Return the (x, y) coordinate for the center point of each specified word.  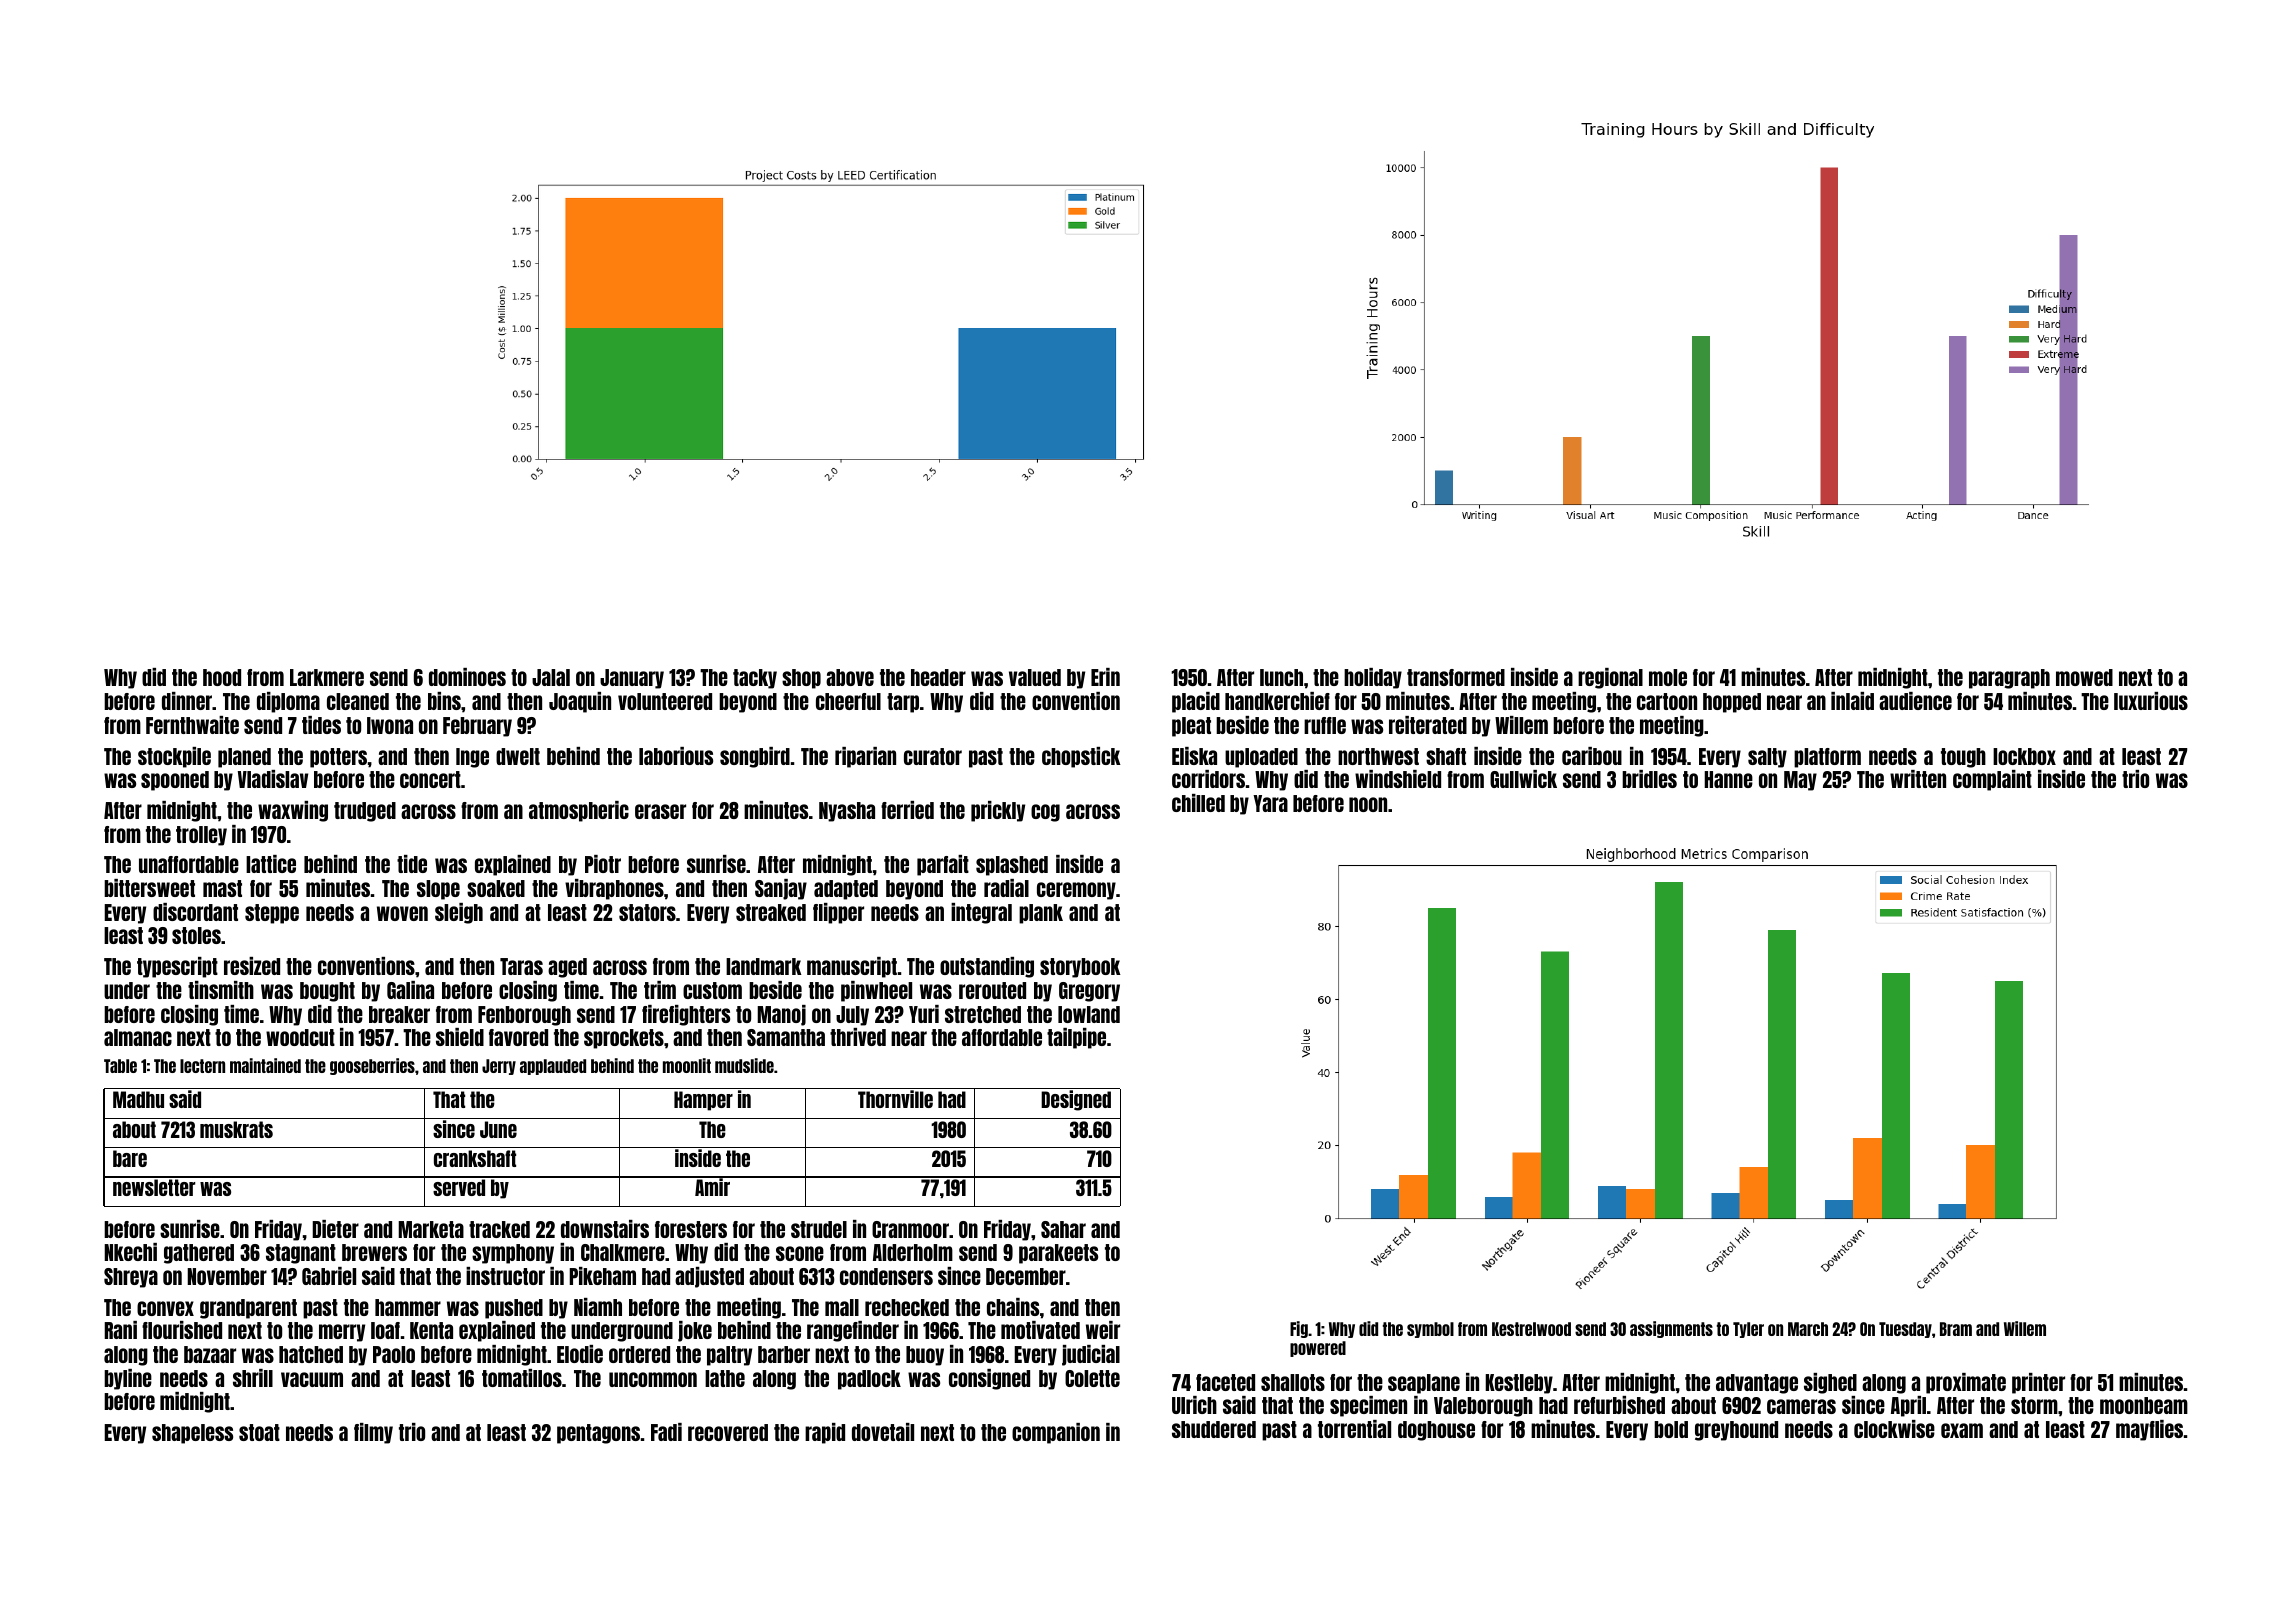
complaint (1992, 780)
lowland (1089, 1014)
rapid (825, 1433)
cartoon (1667, 701)
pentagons (598, 1434)
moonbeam (2144, 1405)
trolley (201, 836)
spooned (175, 781)
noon (1368, 804)
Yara (1270, 803)
